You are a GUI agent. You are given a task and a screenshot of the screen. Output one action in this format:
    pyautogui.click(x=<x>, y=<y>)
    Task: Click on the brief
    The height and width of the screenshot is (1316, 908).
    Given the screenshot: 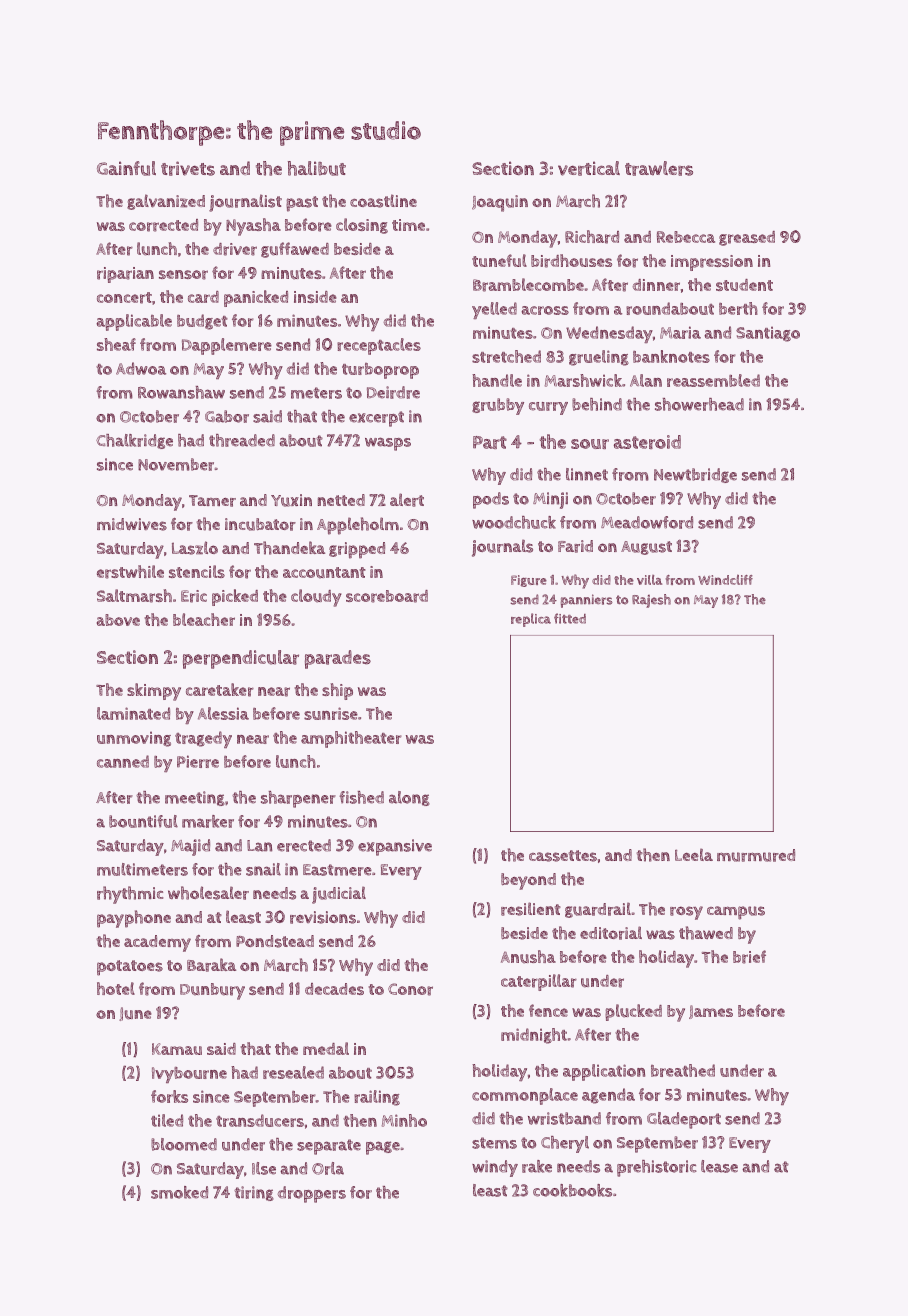 What is the action you would take?
    pyautogui.click(x=749, y=957)
